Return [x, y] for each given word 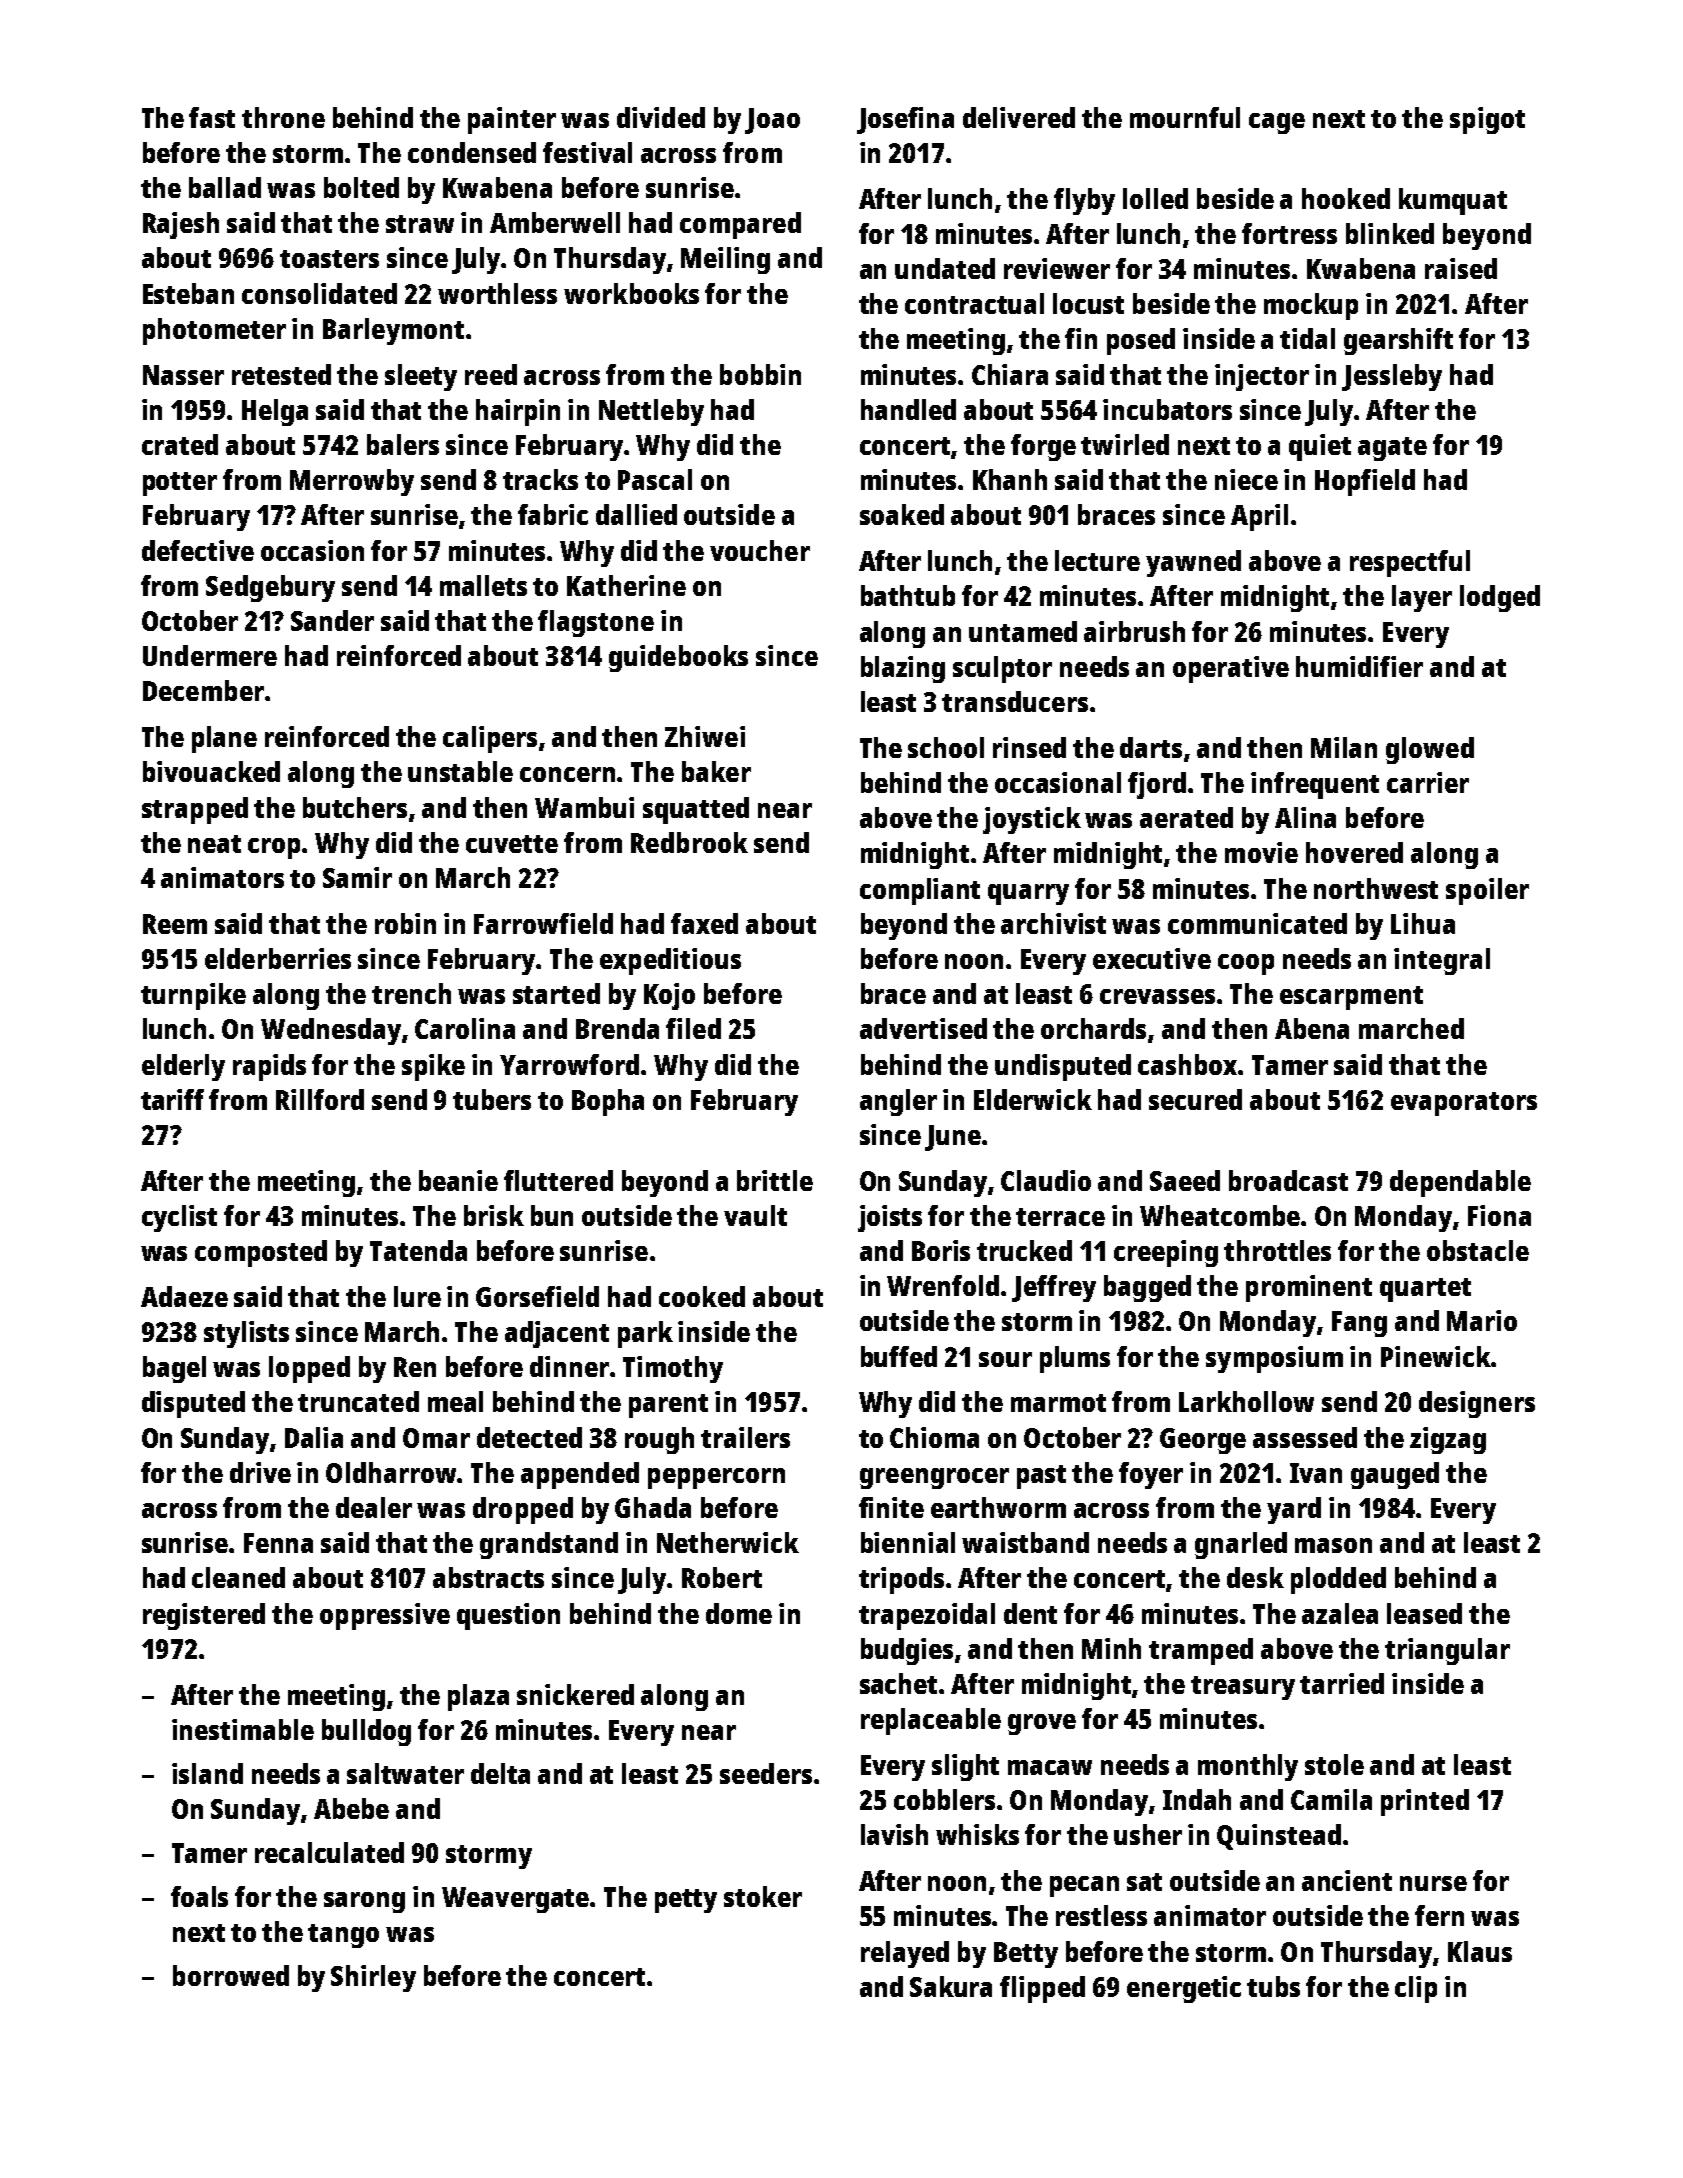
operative [1231, 669]
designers [1477, 1404]
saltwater [405, 1773]
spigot [1487, 120]
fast [212, 117]
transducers [1015, 701]
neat [214, 844]
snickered [575, 1694]
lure [417, 1296]
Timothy [673, 1369]
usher [1148, 1834]
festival [587, 152]
